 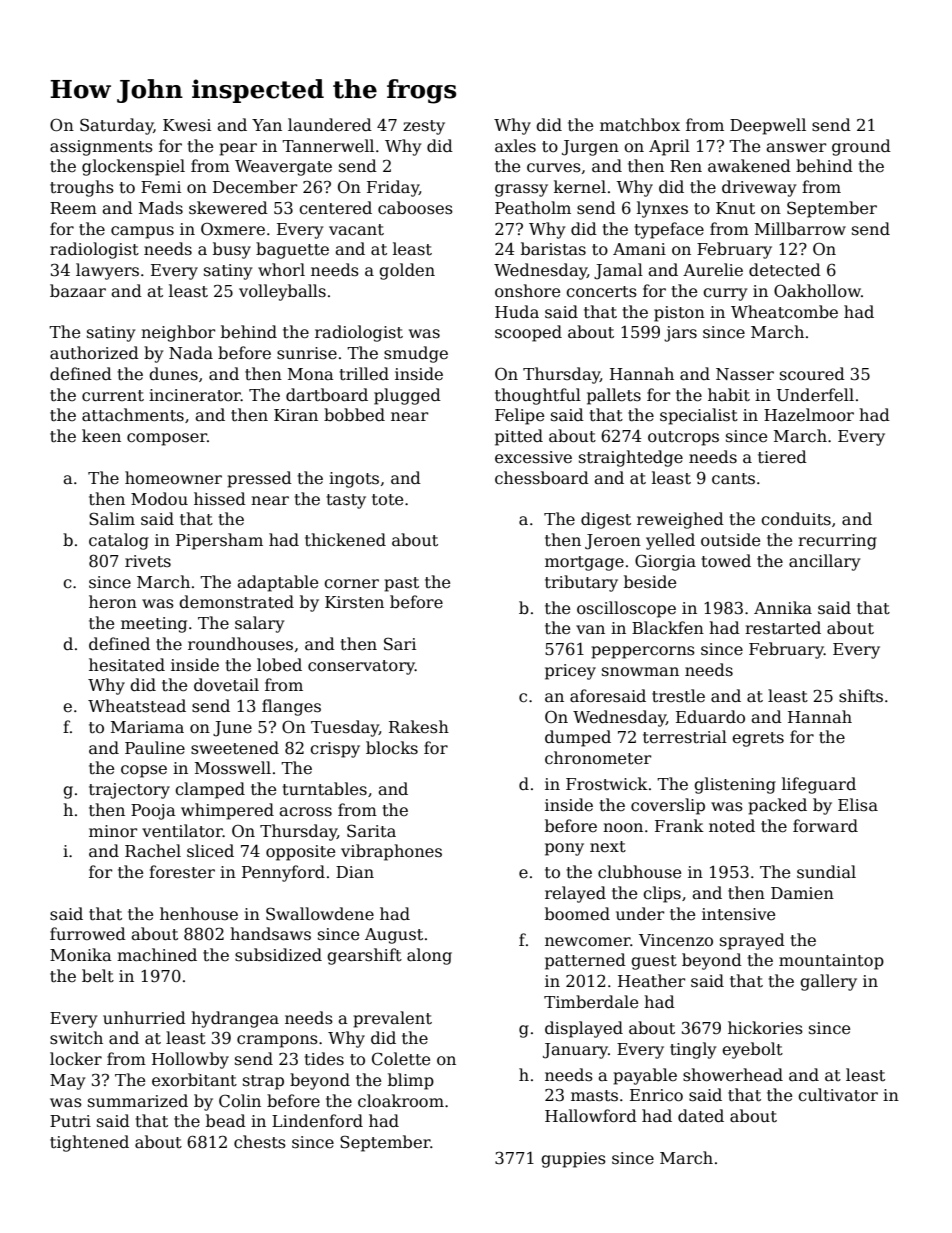 What do you see at coordinates (116, 126) in the screenshot?
I see `Saturday` at bounding box center [116, 126].
